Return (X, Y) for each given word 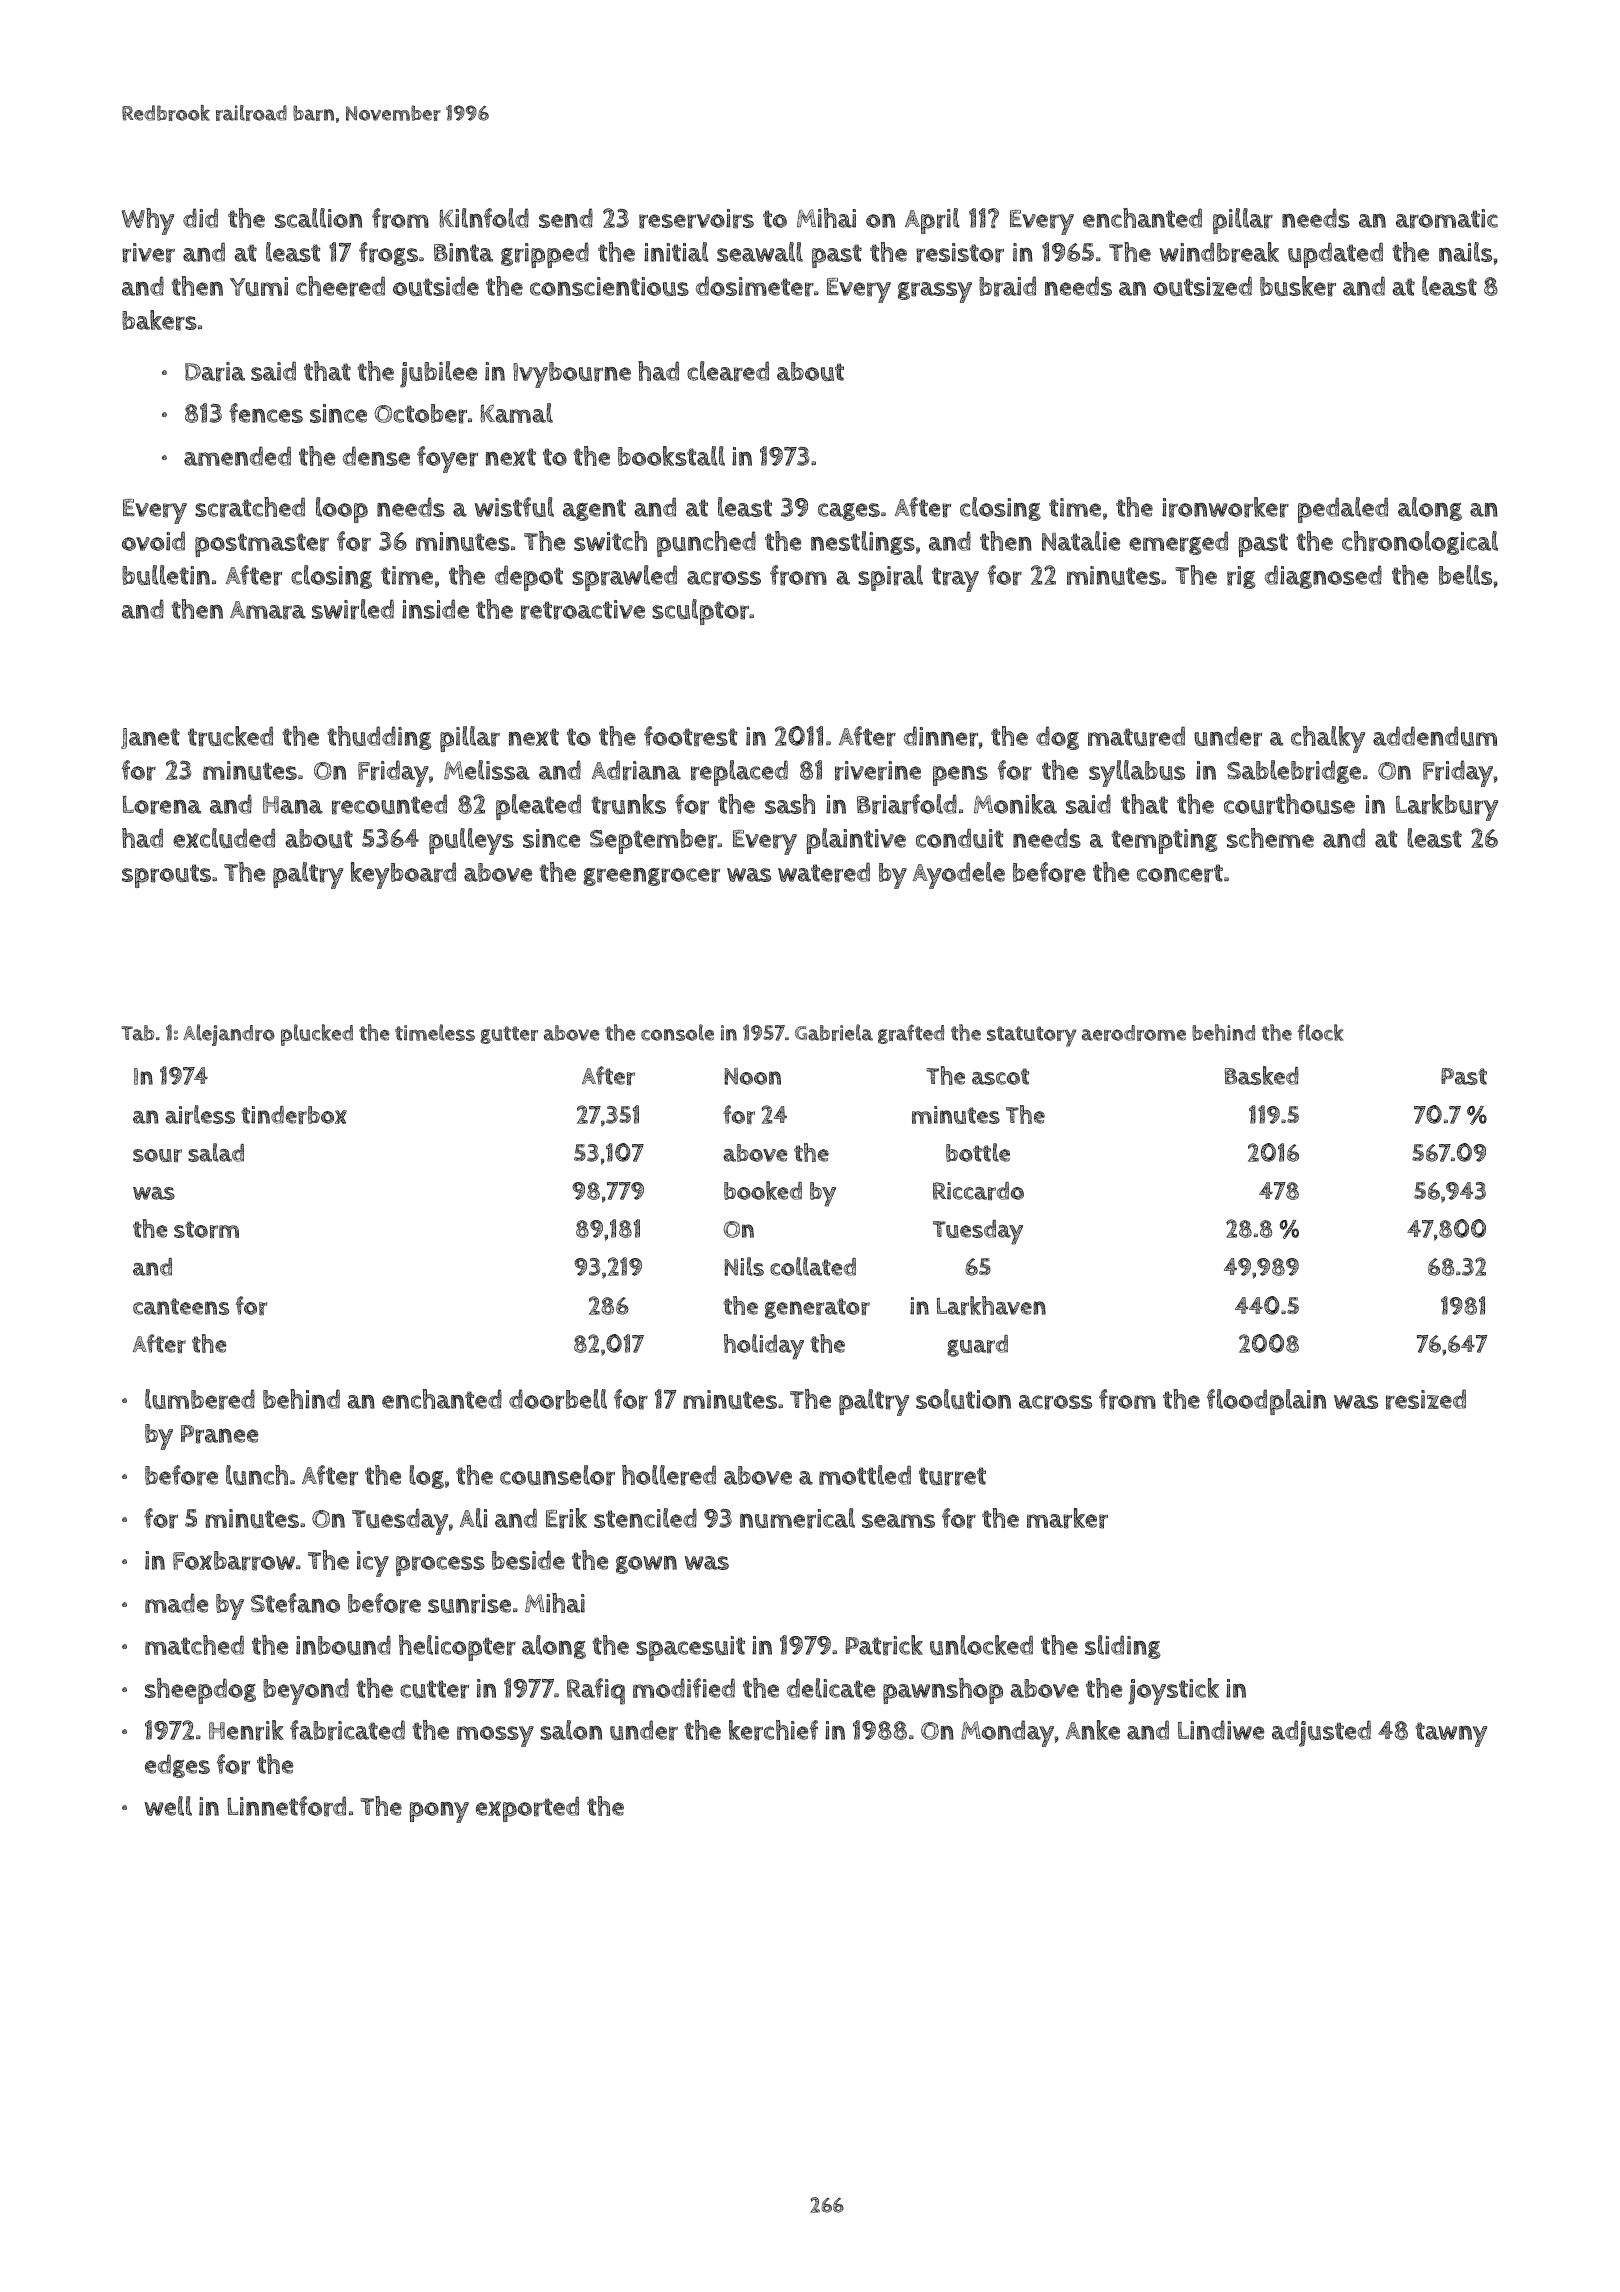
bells (1465, 575)
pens (960, 776)
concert (1180, 873)
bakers (159, 320)
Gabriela (834, 1032)
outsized (1202, 286)
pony (439, 1812)
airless (200, 1114)
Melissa (487, 770)
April (932, 221)
